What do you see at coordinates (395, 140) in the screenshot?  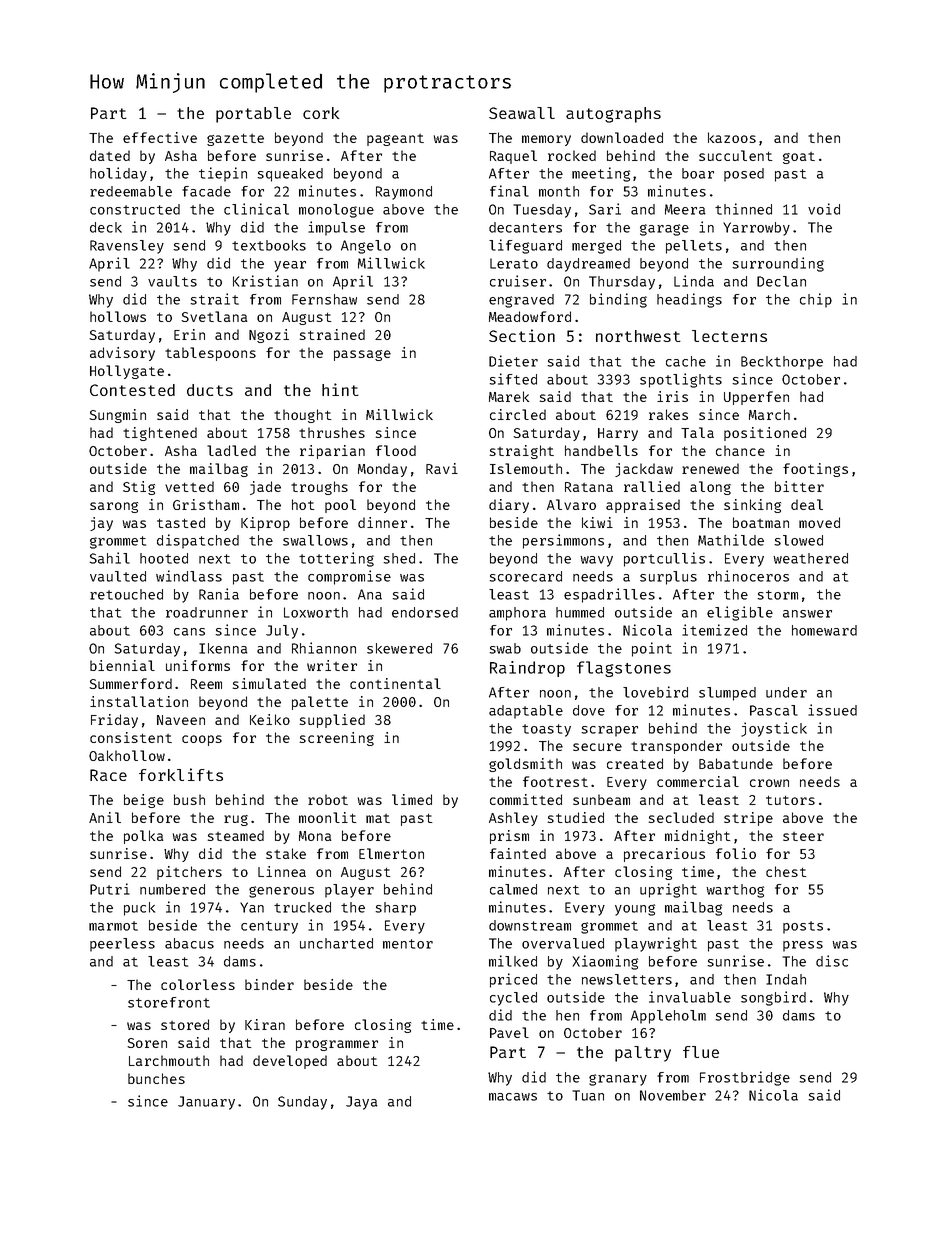 I see `pageant` at bounding box center [395, 140].
